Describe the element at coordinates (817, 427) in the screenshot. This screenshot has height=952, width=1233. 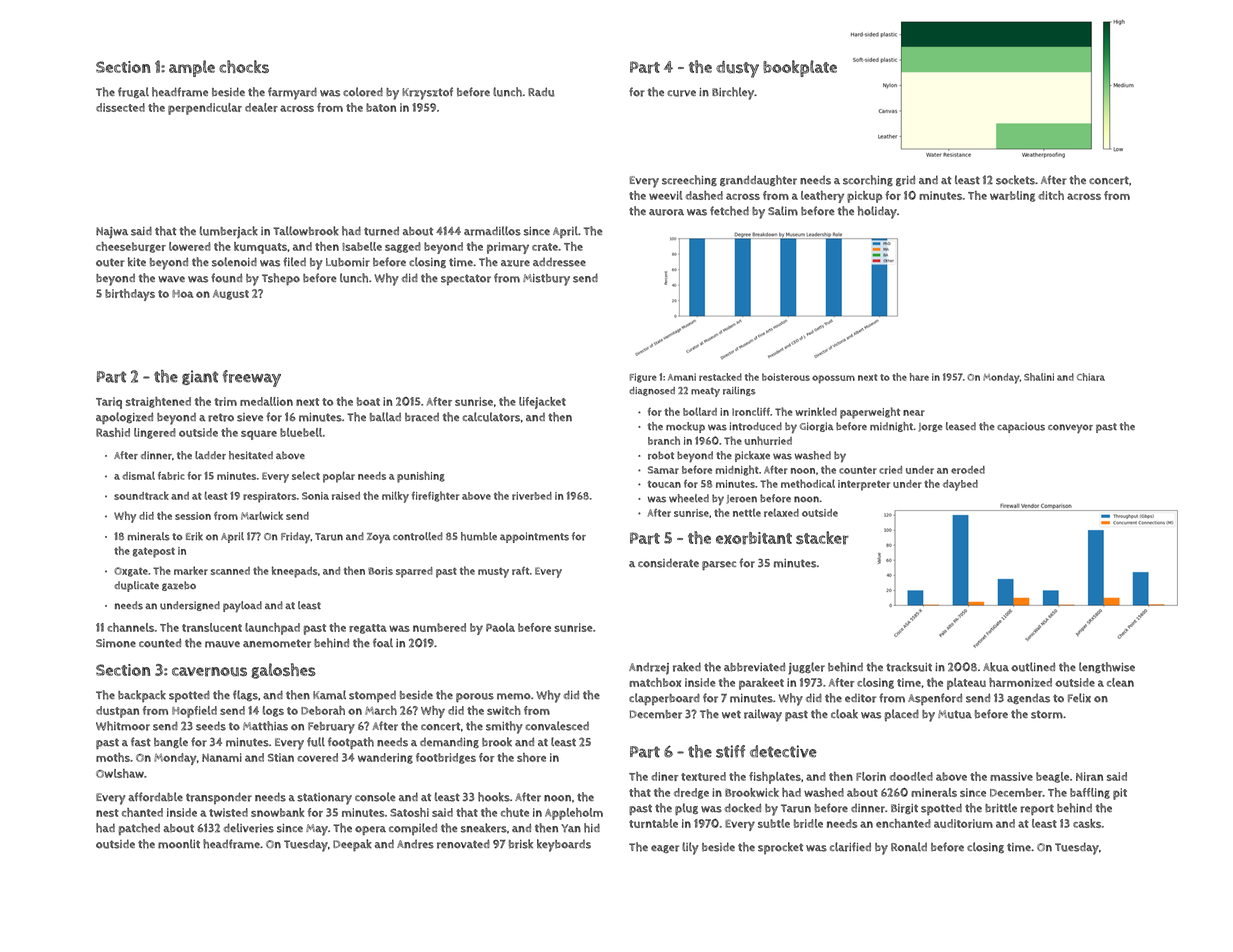
I see `Giorgia` at that location.
